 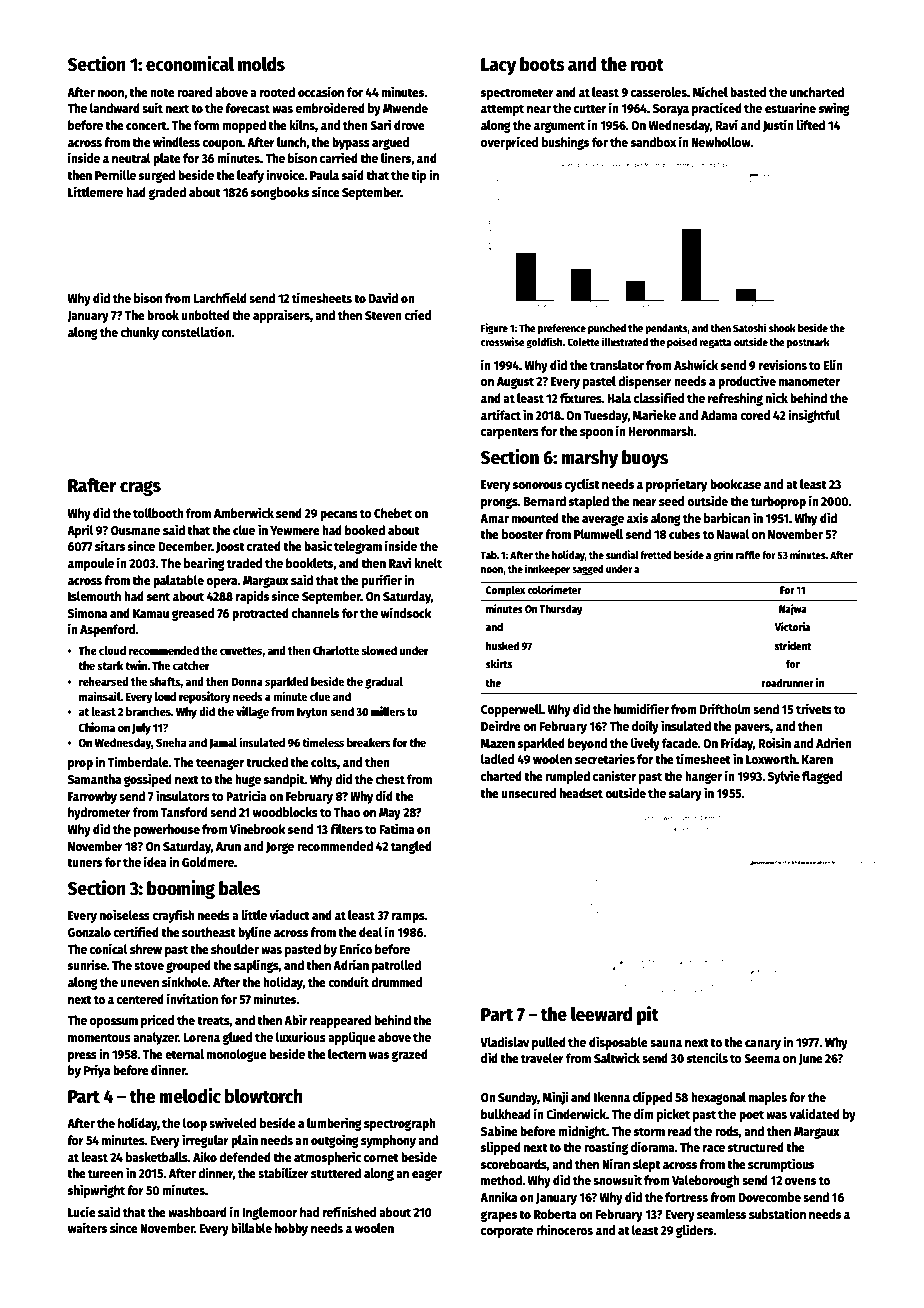 What do you see at coordinates (661, 431) in the screenshot?
I see `Heronmarsh` at bounding box center [661, 431].
